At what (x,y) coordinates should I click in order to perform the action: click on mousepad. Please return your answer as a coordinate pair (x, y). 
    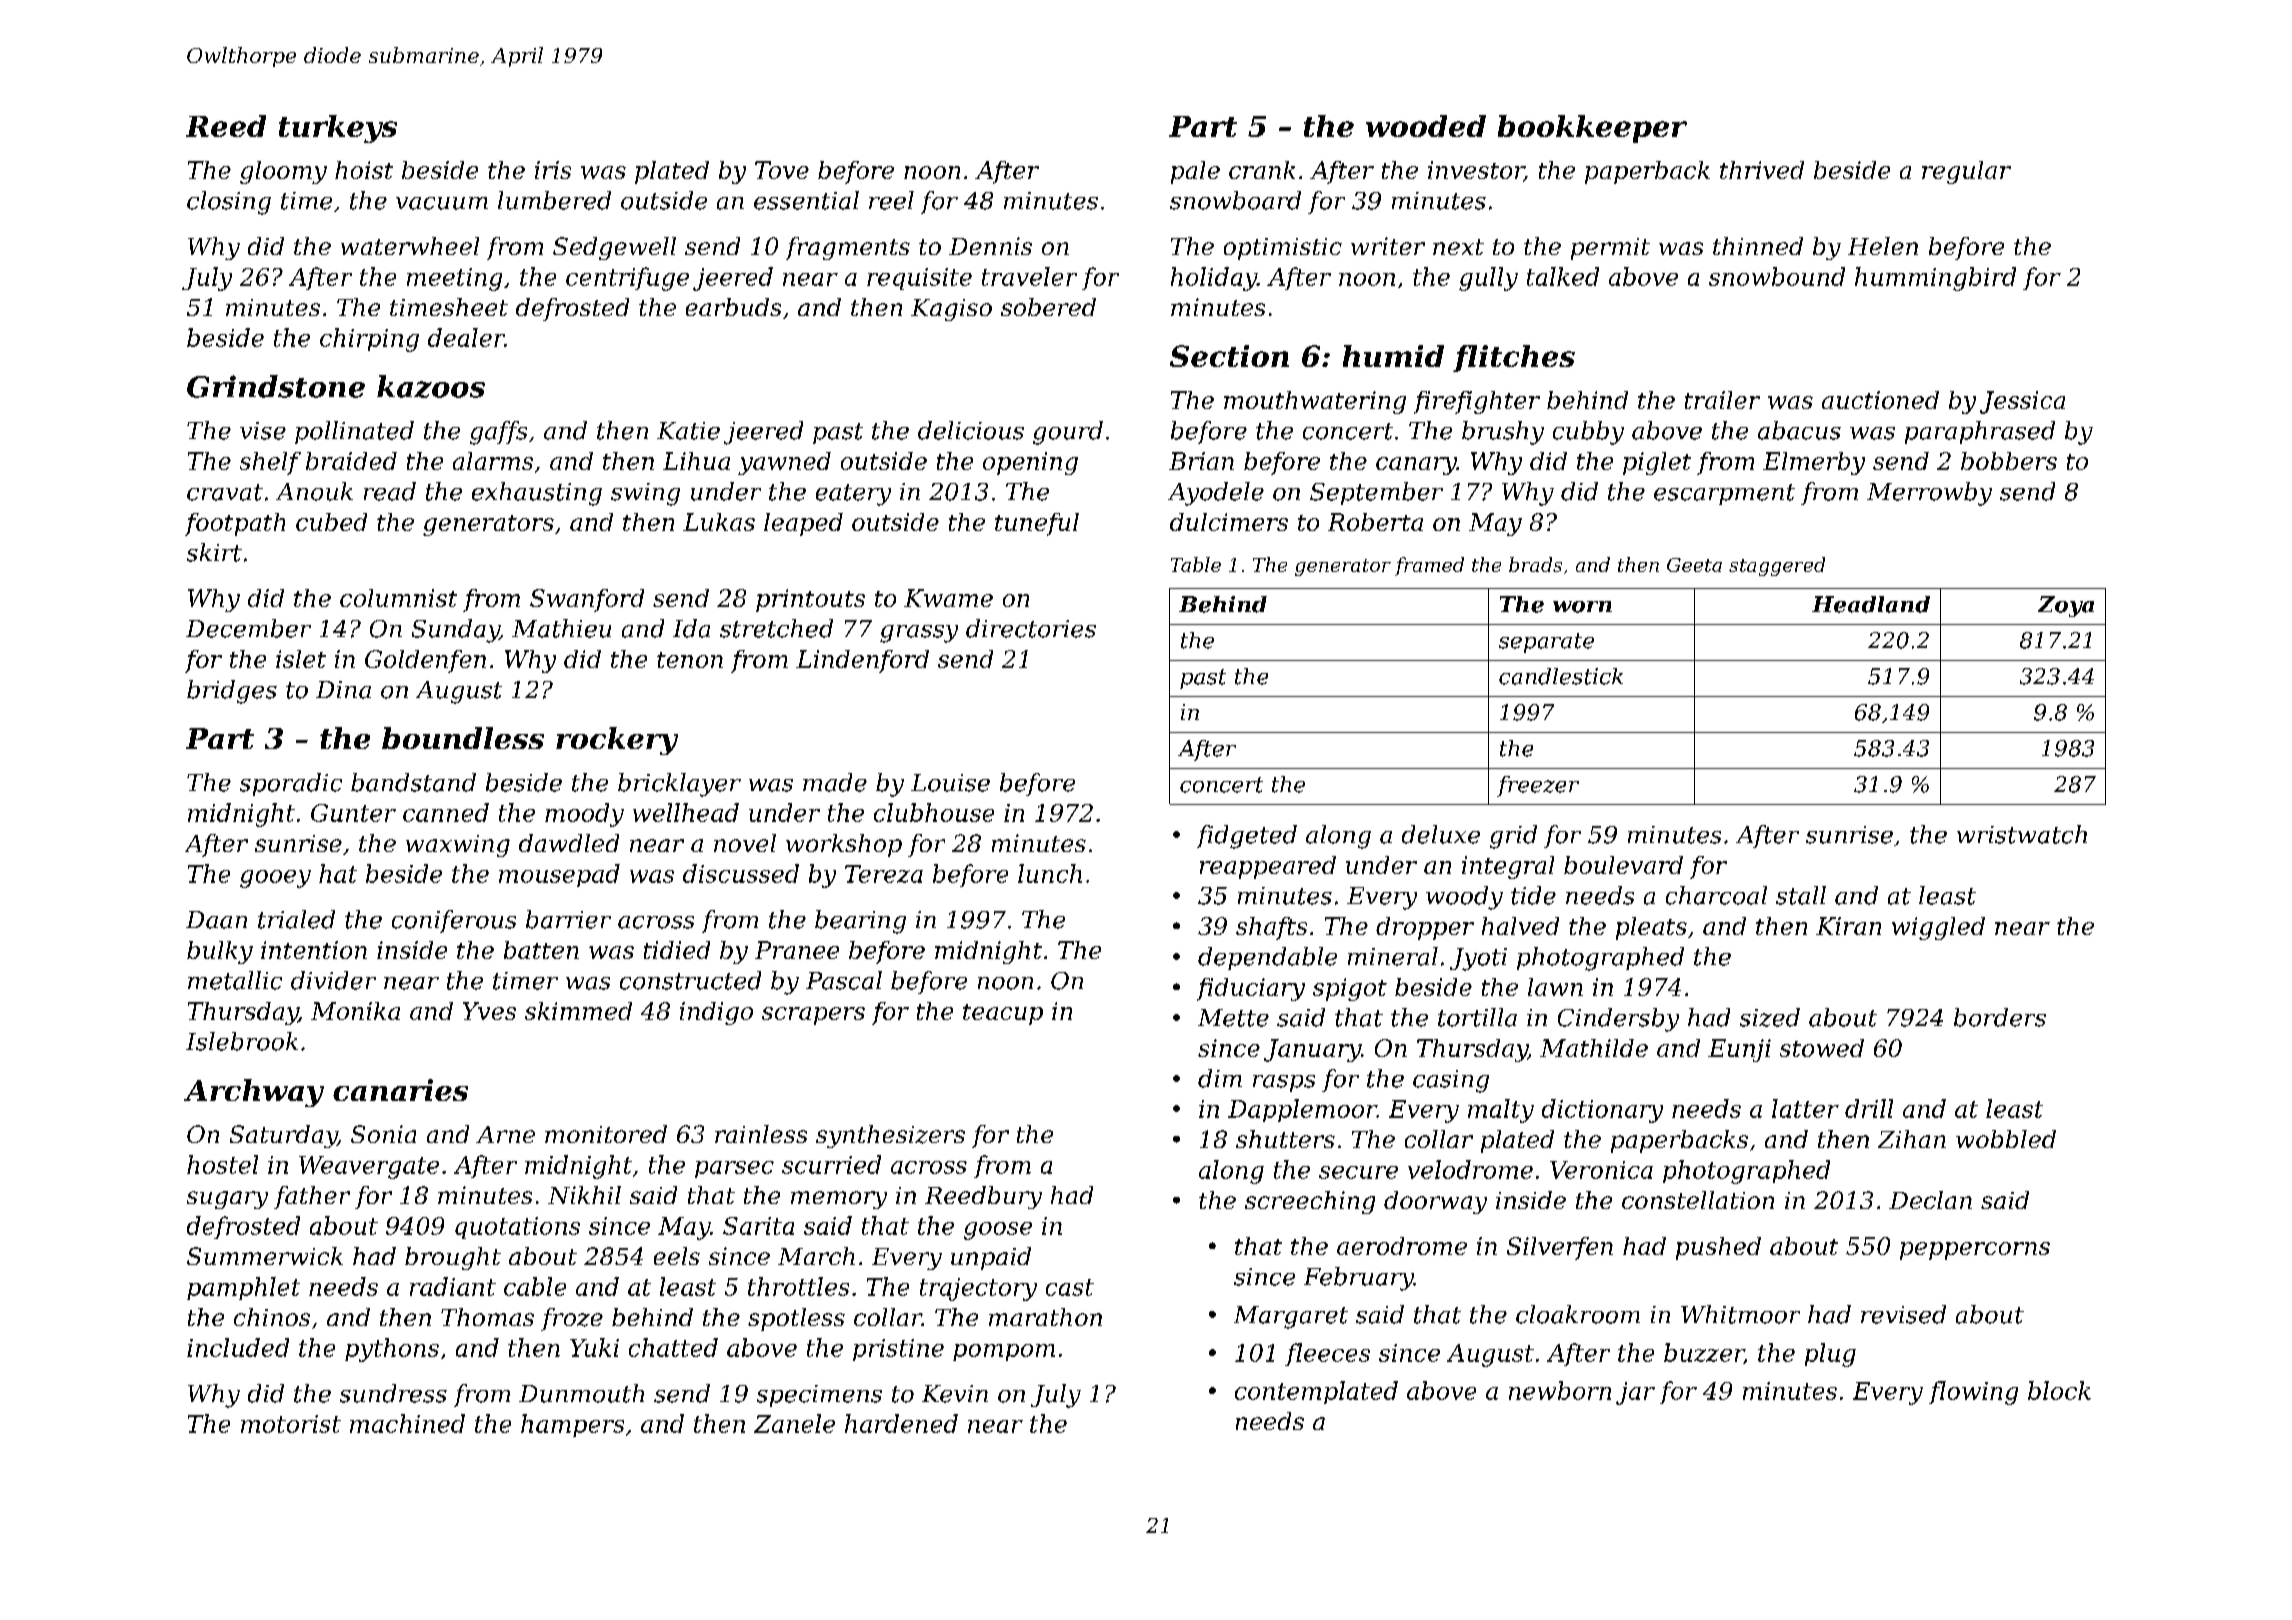
    Looking at the image, I should click on (559, 875).
